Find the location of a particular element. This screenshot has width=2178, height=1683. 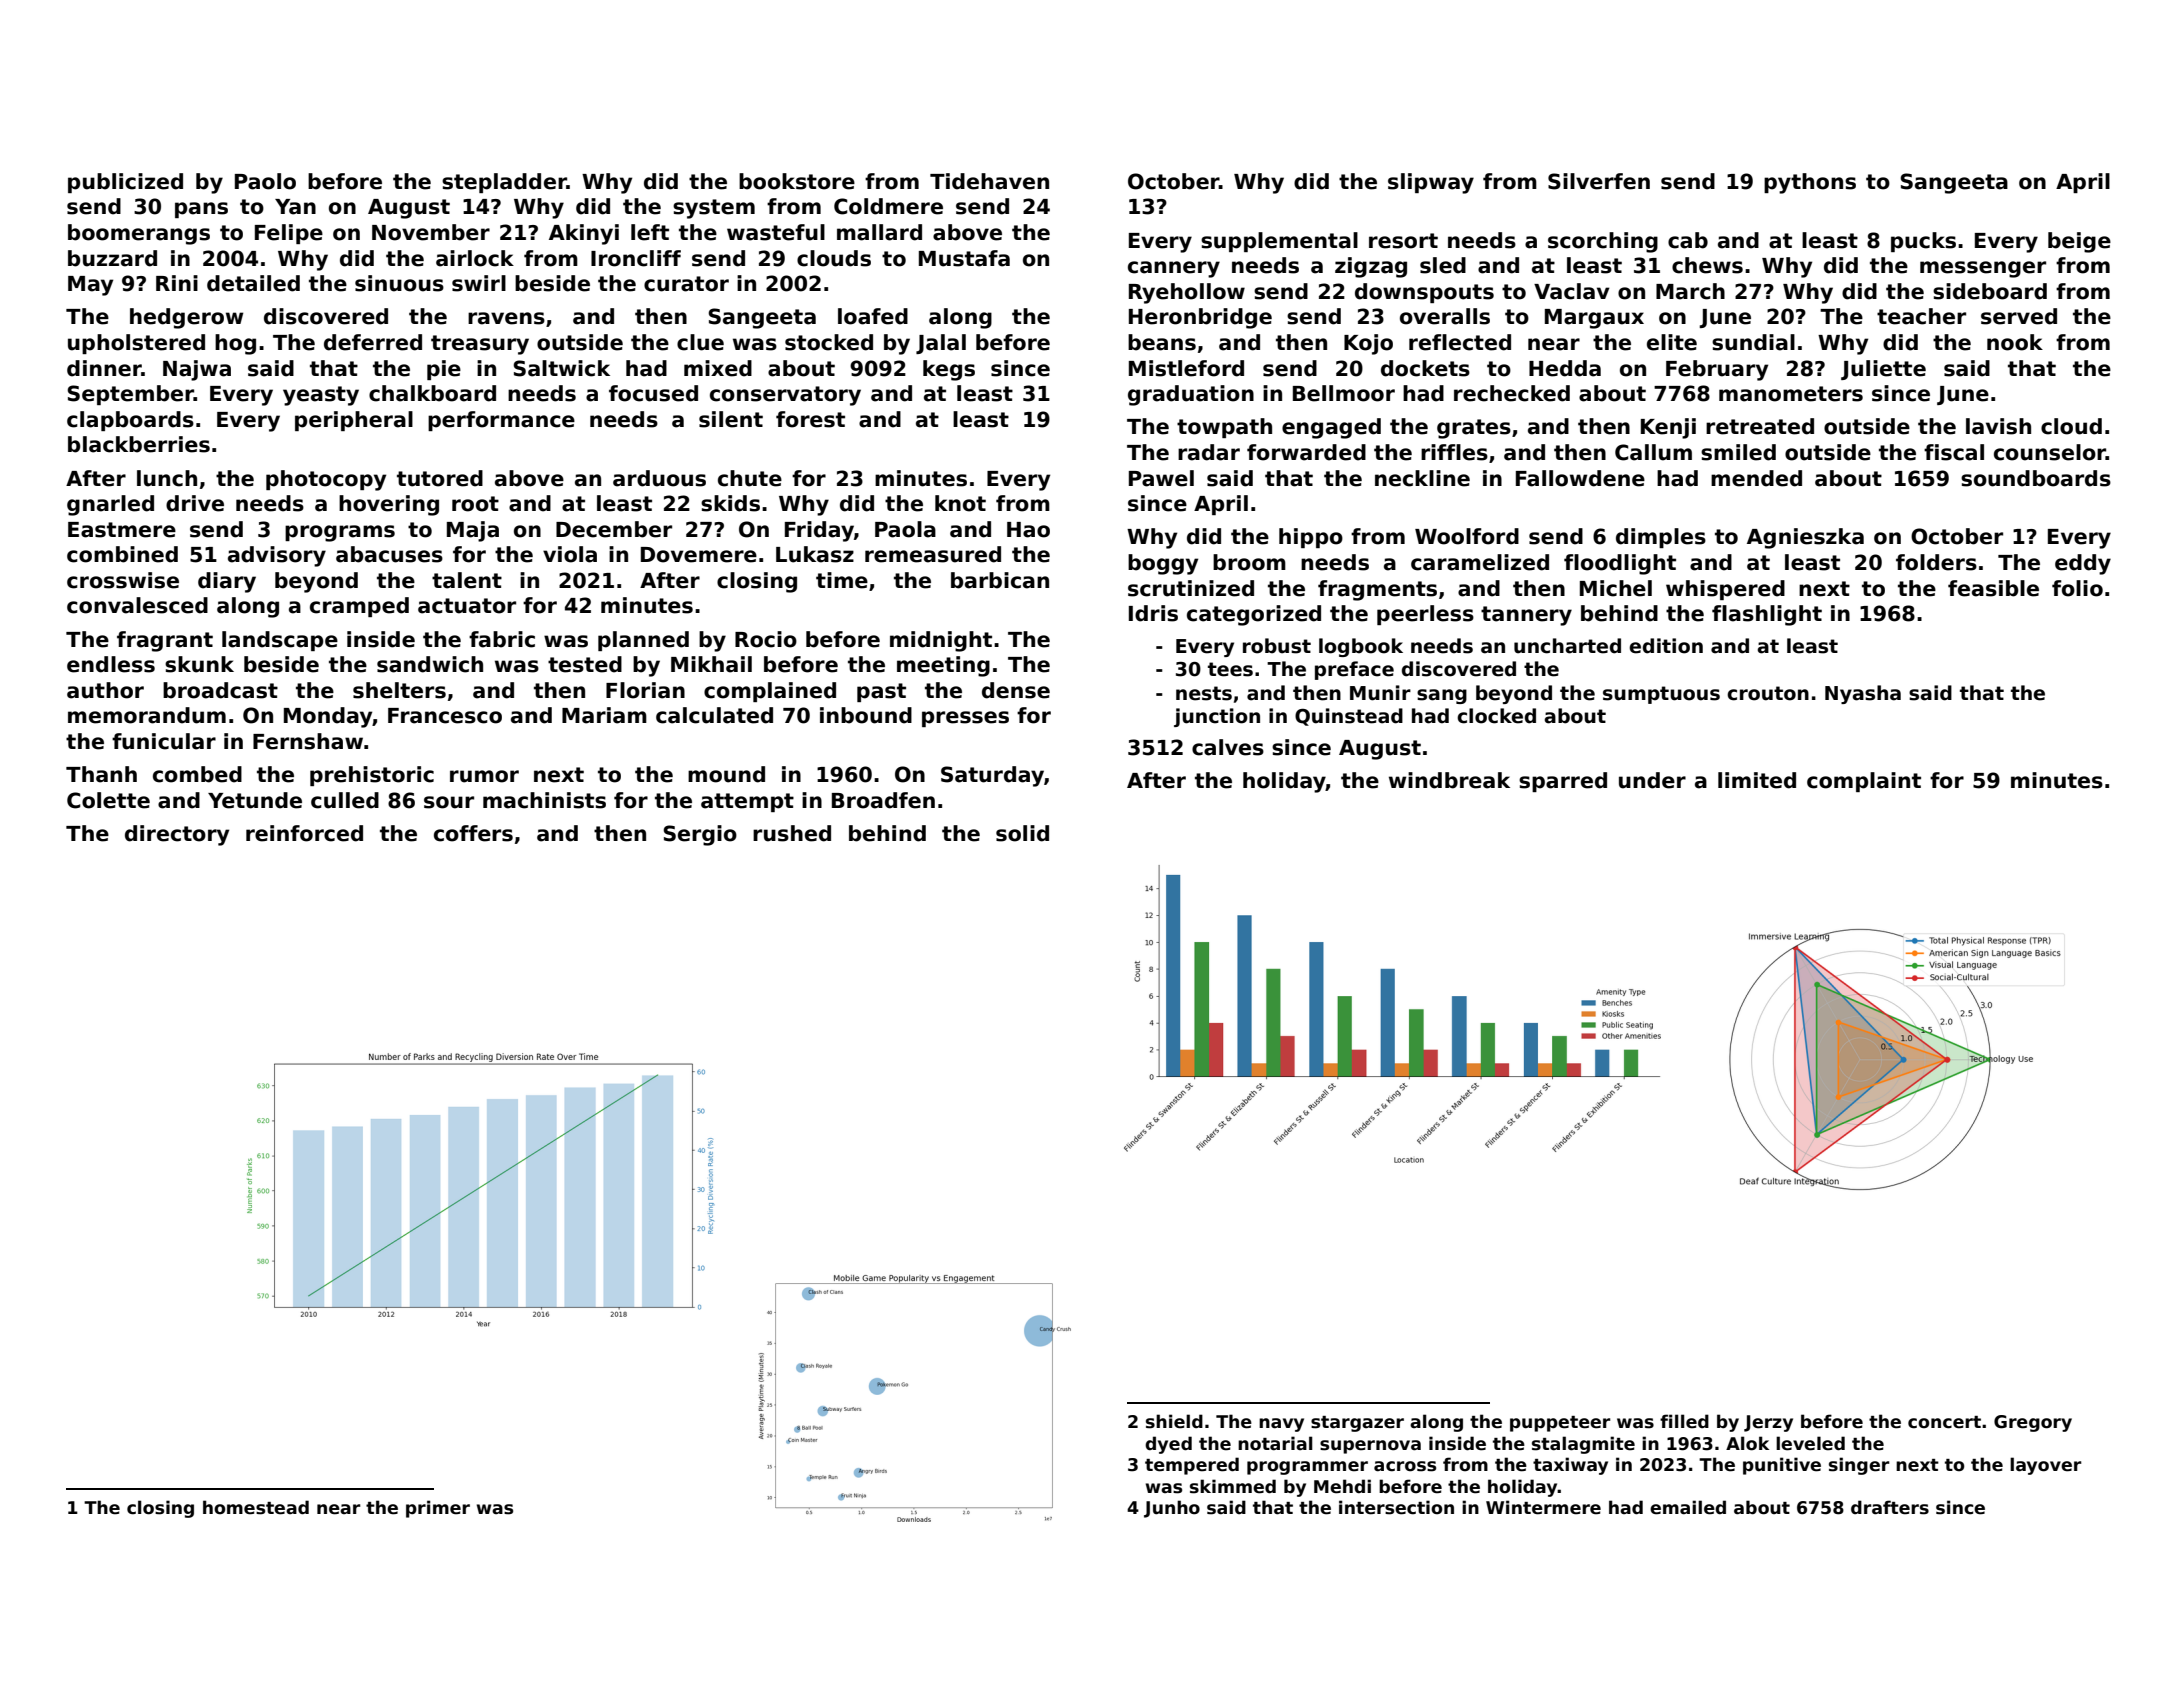

whispered is located at coordinates (1725, 590).
